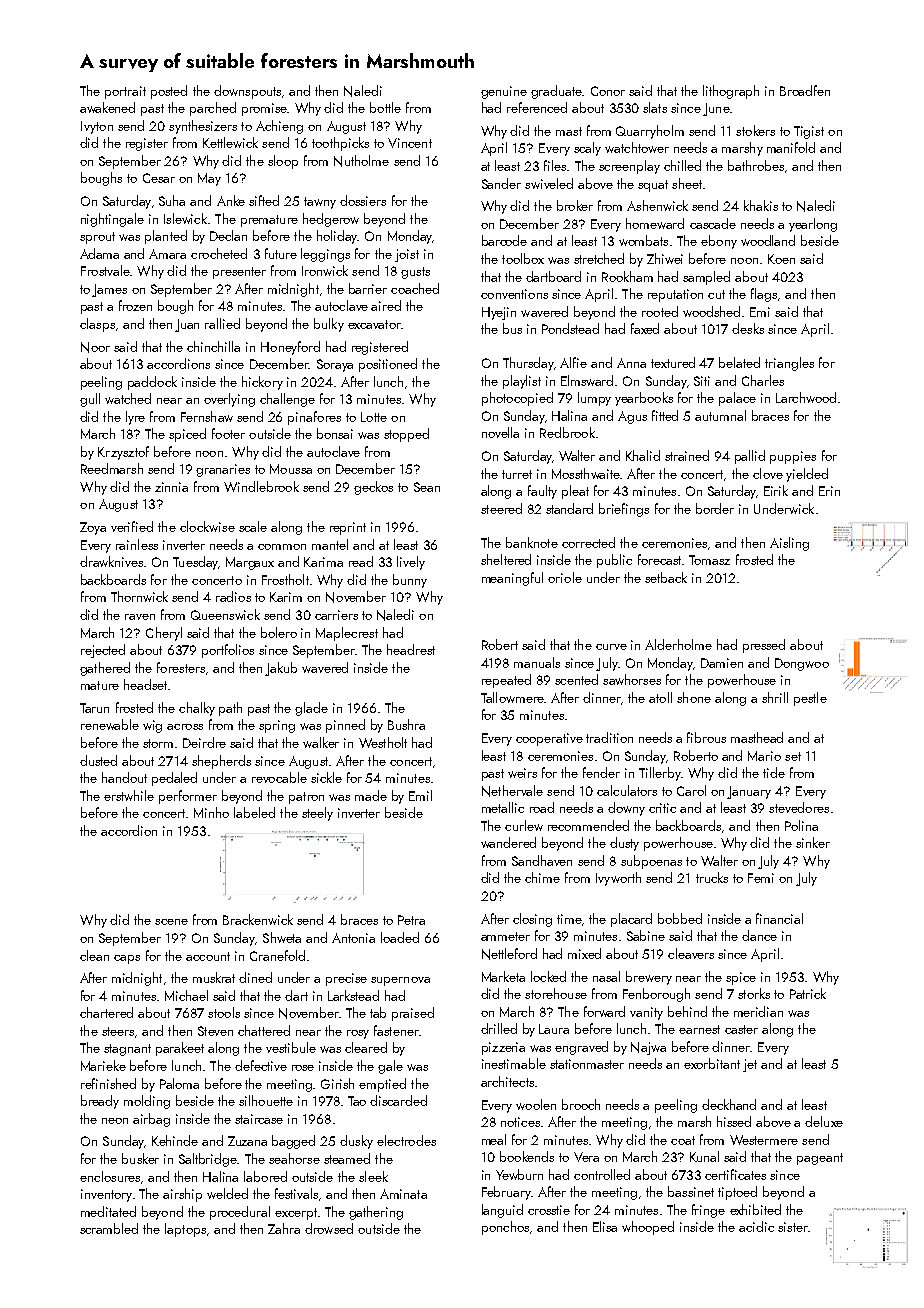 This screenshot has width=924, height=1308. I want to click on airship, so click(182, 1195).
